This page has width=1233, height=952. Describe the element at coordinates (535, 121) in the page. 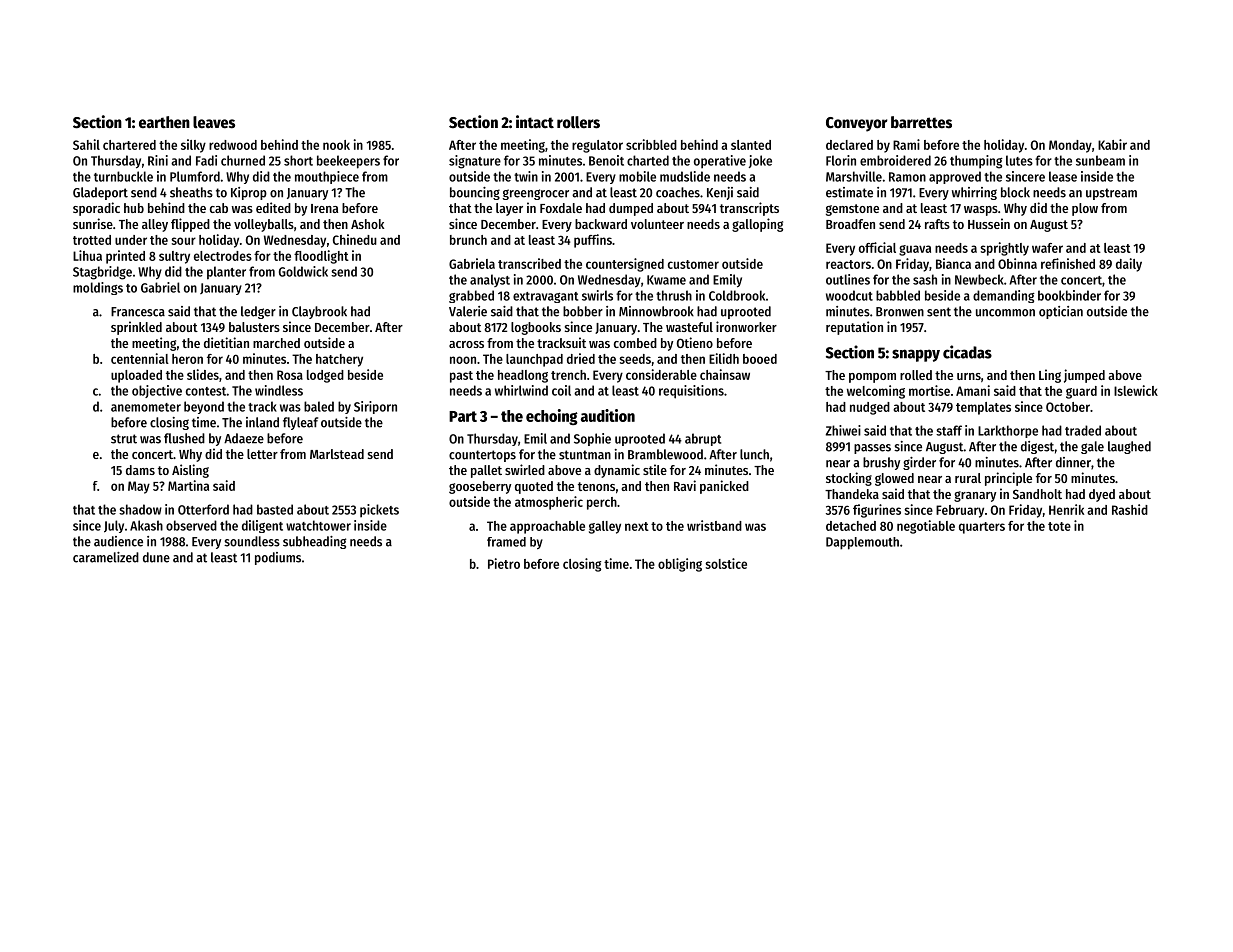

I see `intact` at that location.
